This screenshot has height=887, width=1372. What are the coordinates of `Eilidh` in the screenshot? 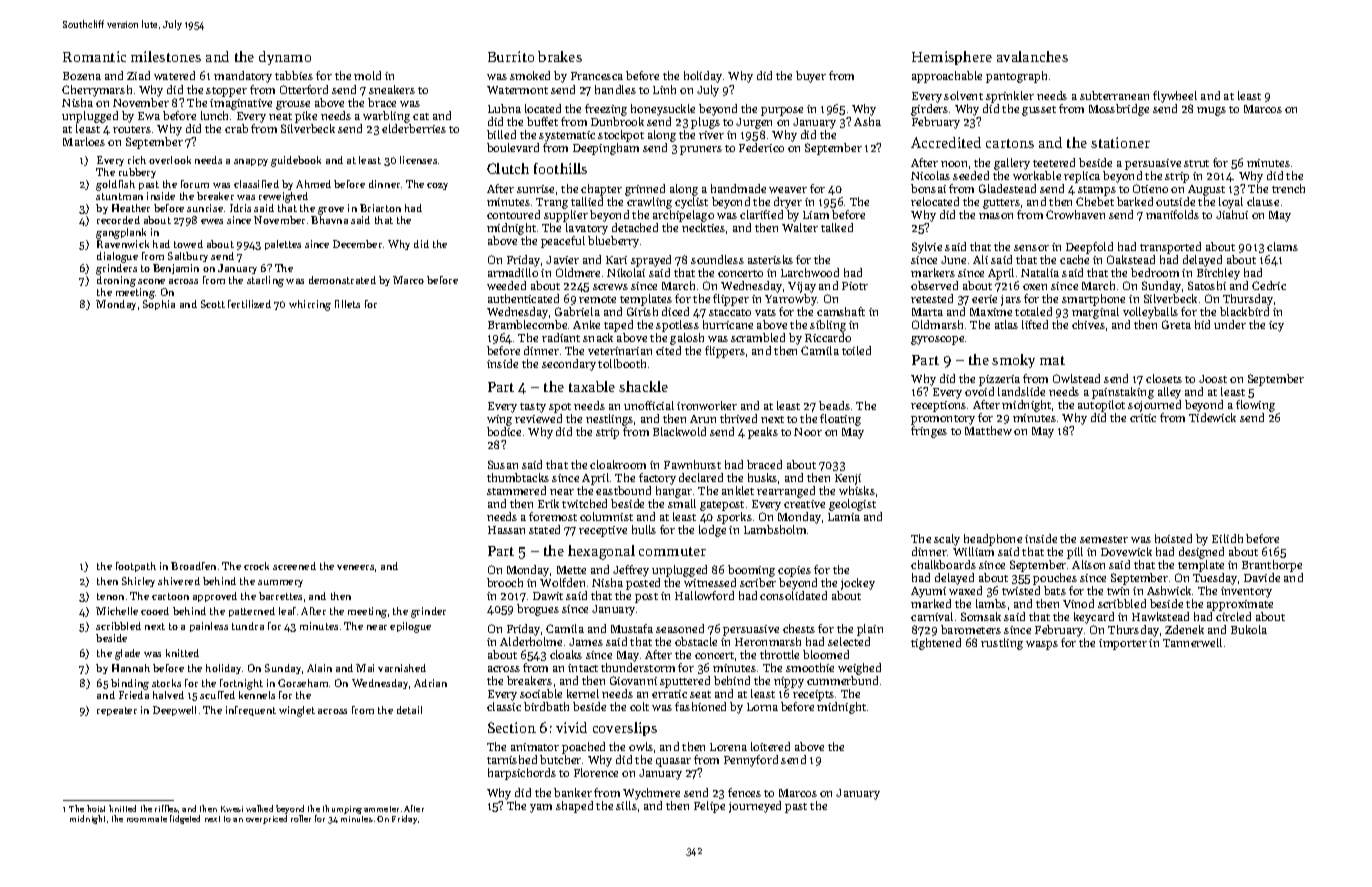 It's located at (1227, 538).
